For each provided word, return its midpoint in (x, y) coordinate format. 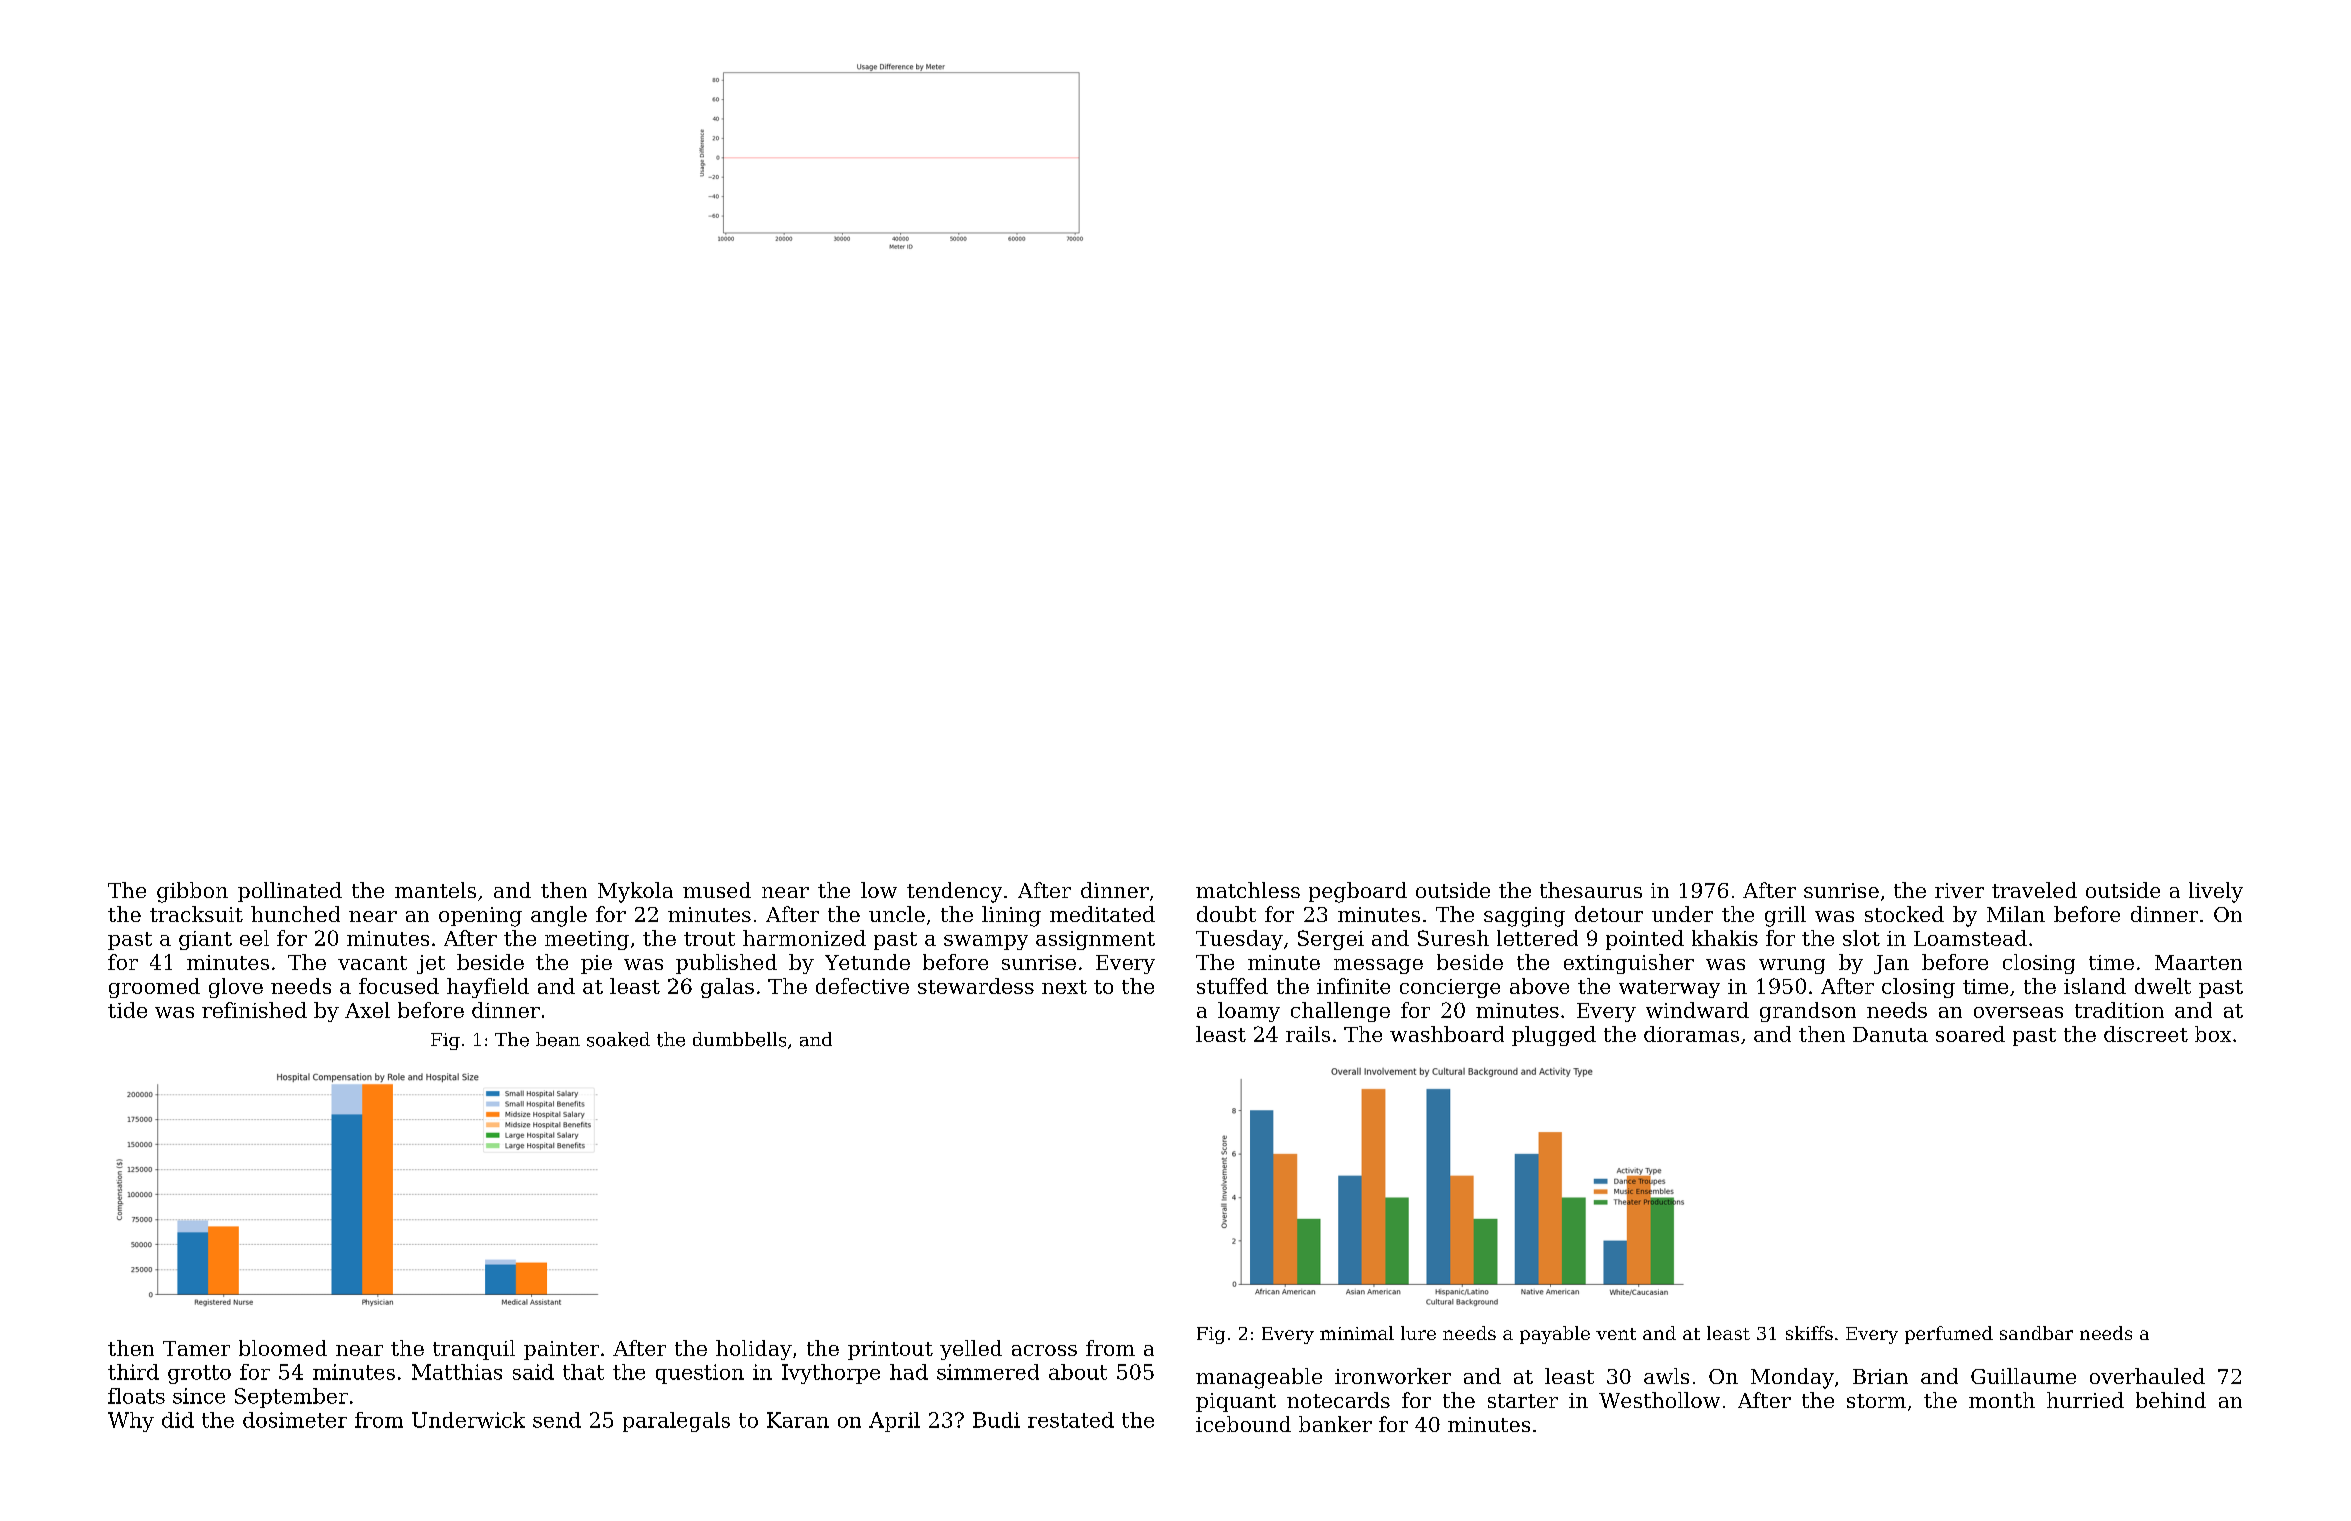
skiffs (1809, 1333)
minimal (1357, 1333)
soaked (618, 1039)
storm (1876, 1401)
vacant (372, 963)
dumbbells (739, 1039)
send (557, 1420)
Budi (996, 1420)
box (2213, 1034)
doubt (1226, 914)
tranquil (474, 1350)
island (2095, 986)
